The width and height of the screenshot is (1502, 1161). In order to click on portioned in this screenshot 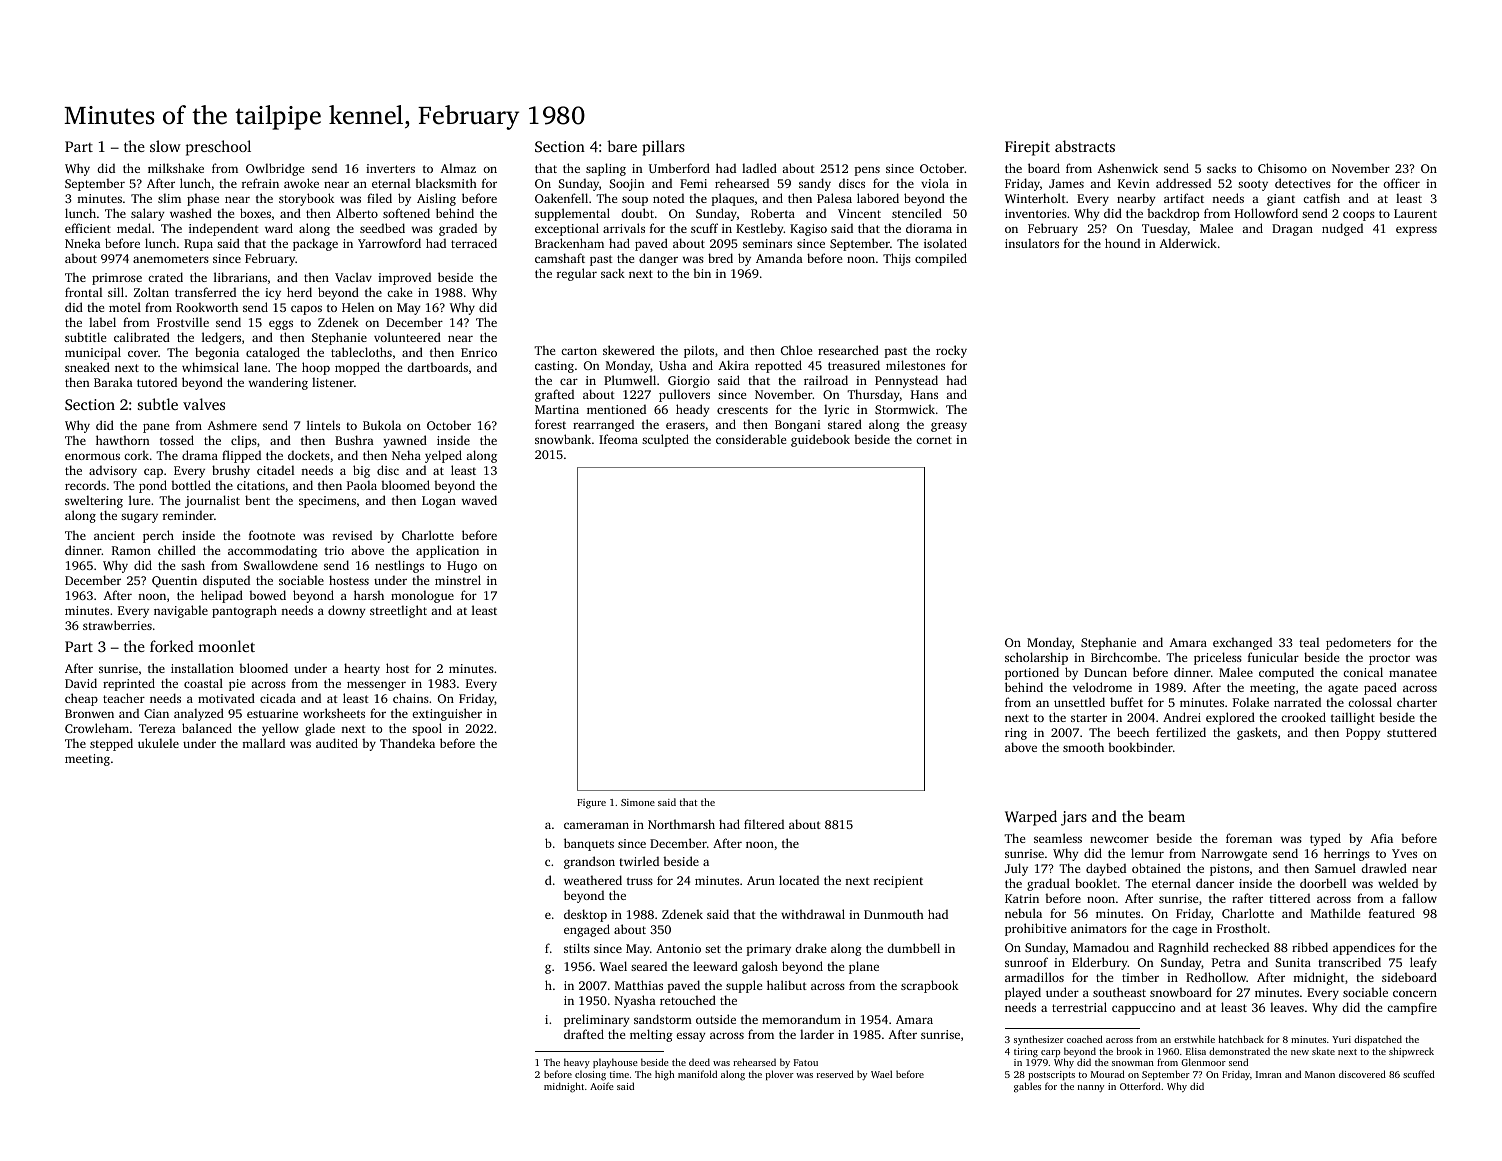, I will do `click(1032, 673)`.
